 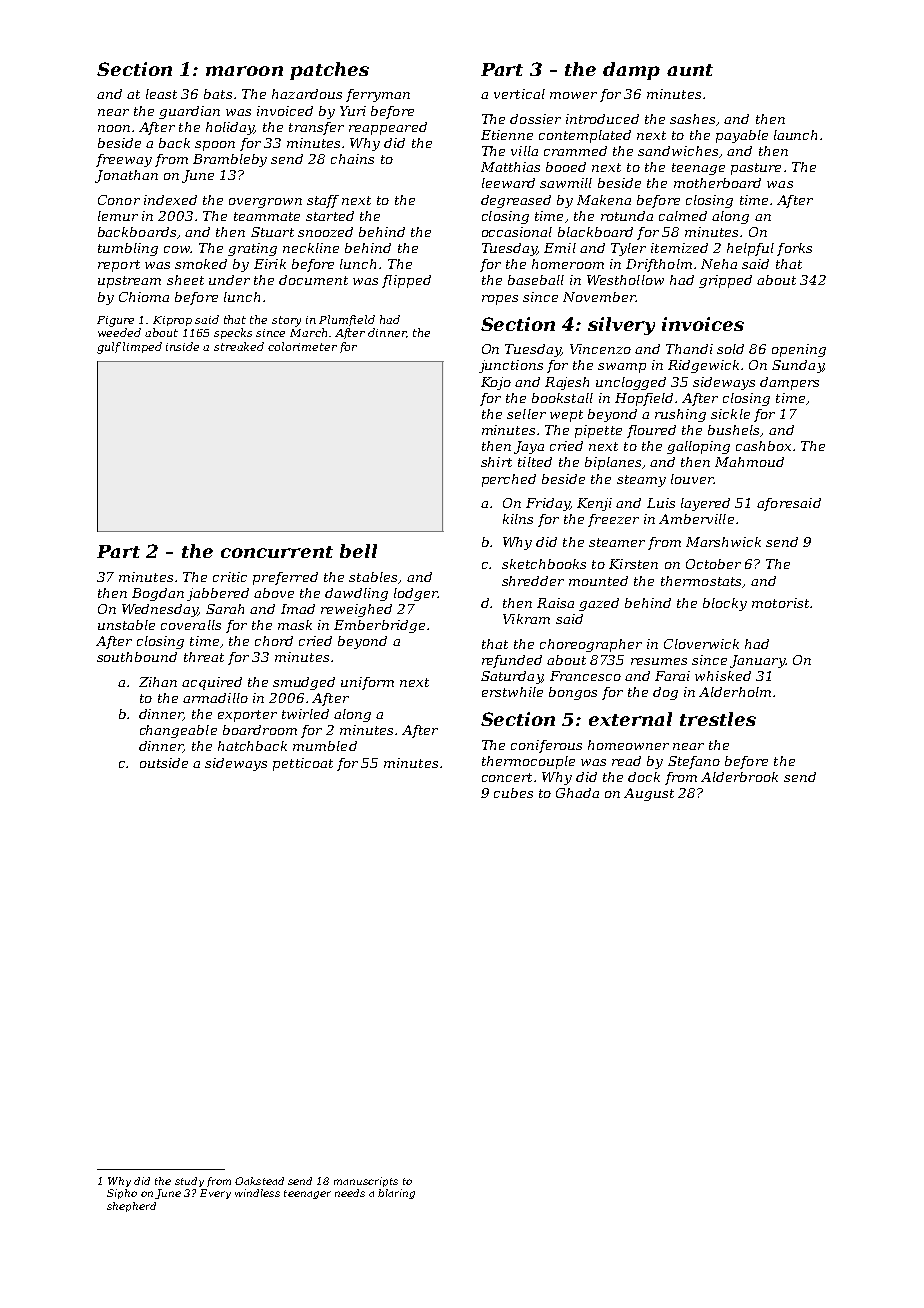 What do you see at coordinates (683, 216) in the screenshot?
I see `calmed` at bounding box center [683, 216].
